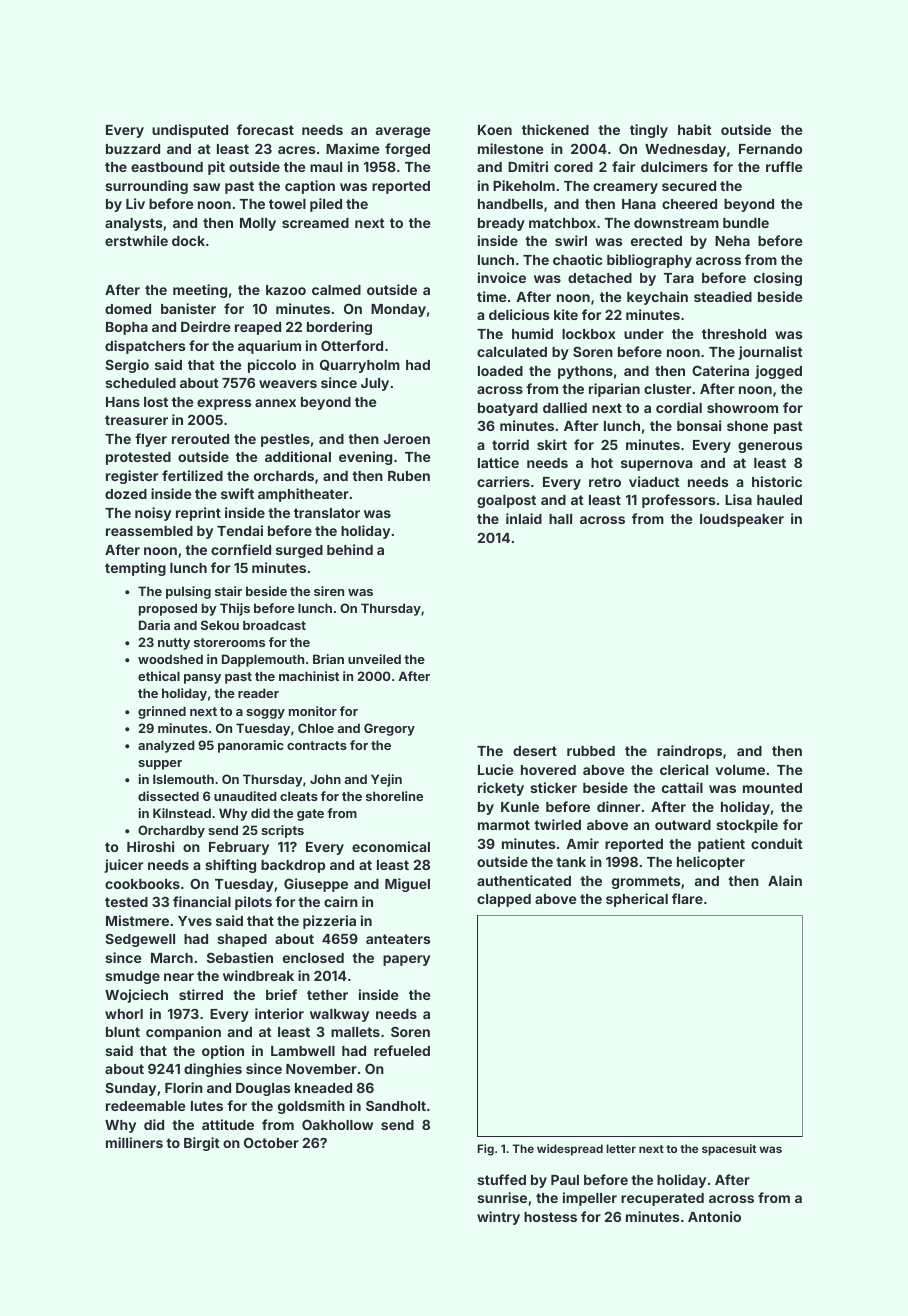  I want to click on thickened, so click(555, 129).
